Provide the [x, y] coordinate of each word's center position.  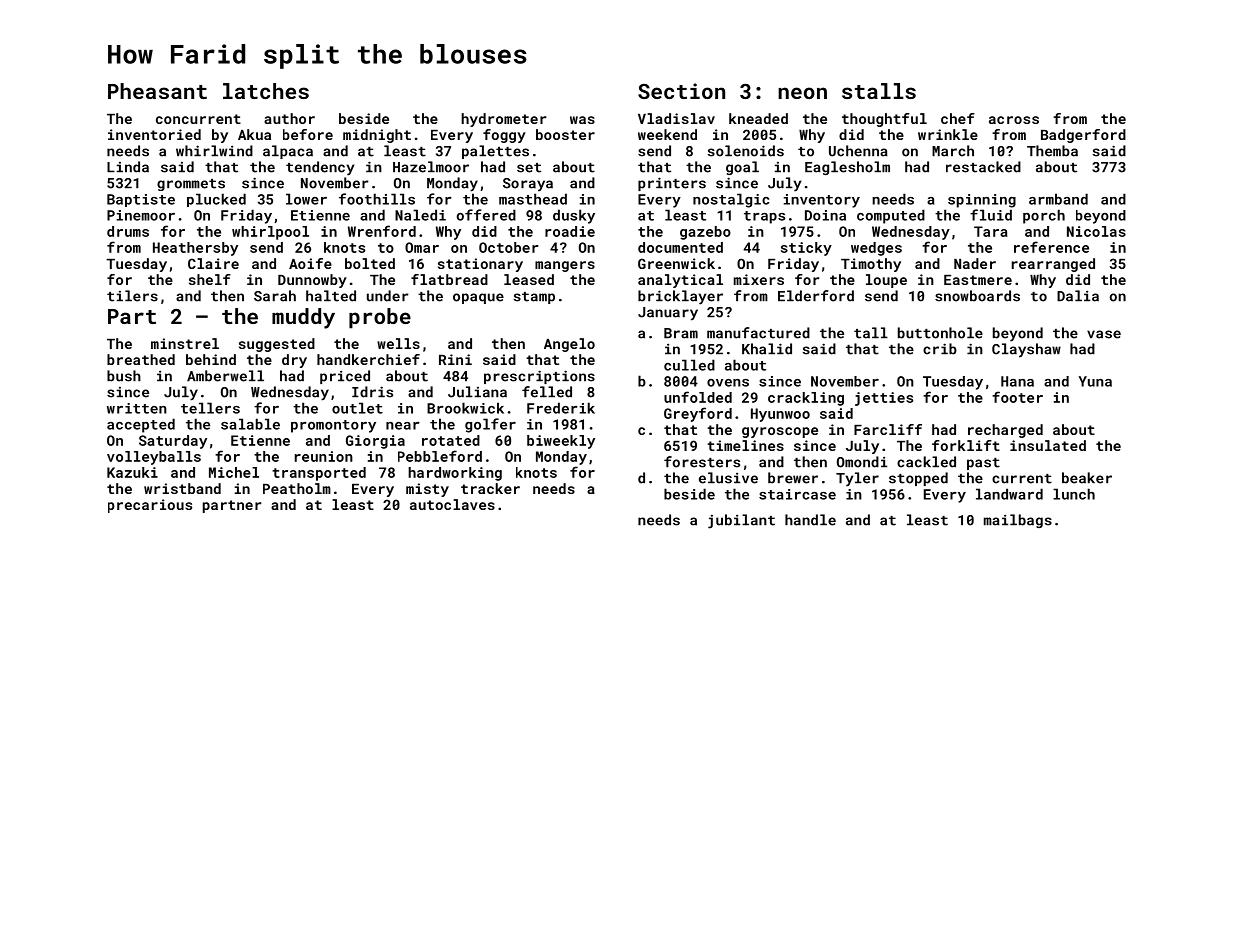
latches [266, 91]
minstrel [185, 343]
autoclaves [452, 504]
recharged [1005, 431]
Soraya [528, 185]
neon [802, 93]
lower [306, 199]
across [1014, 120]
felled [547, 392]
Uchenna [858, 151]
